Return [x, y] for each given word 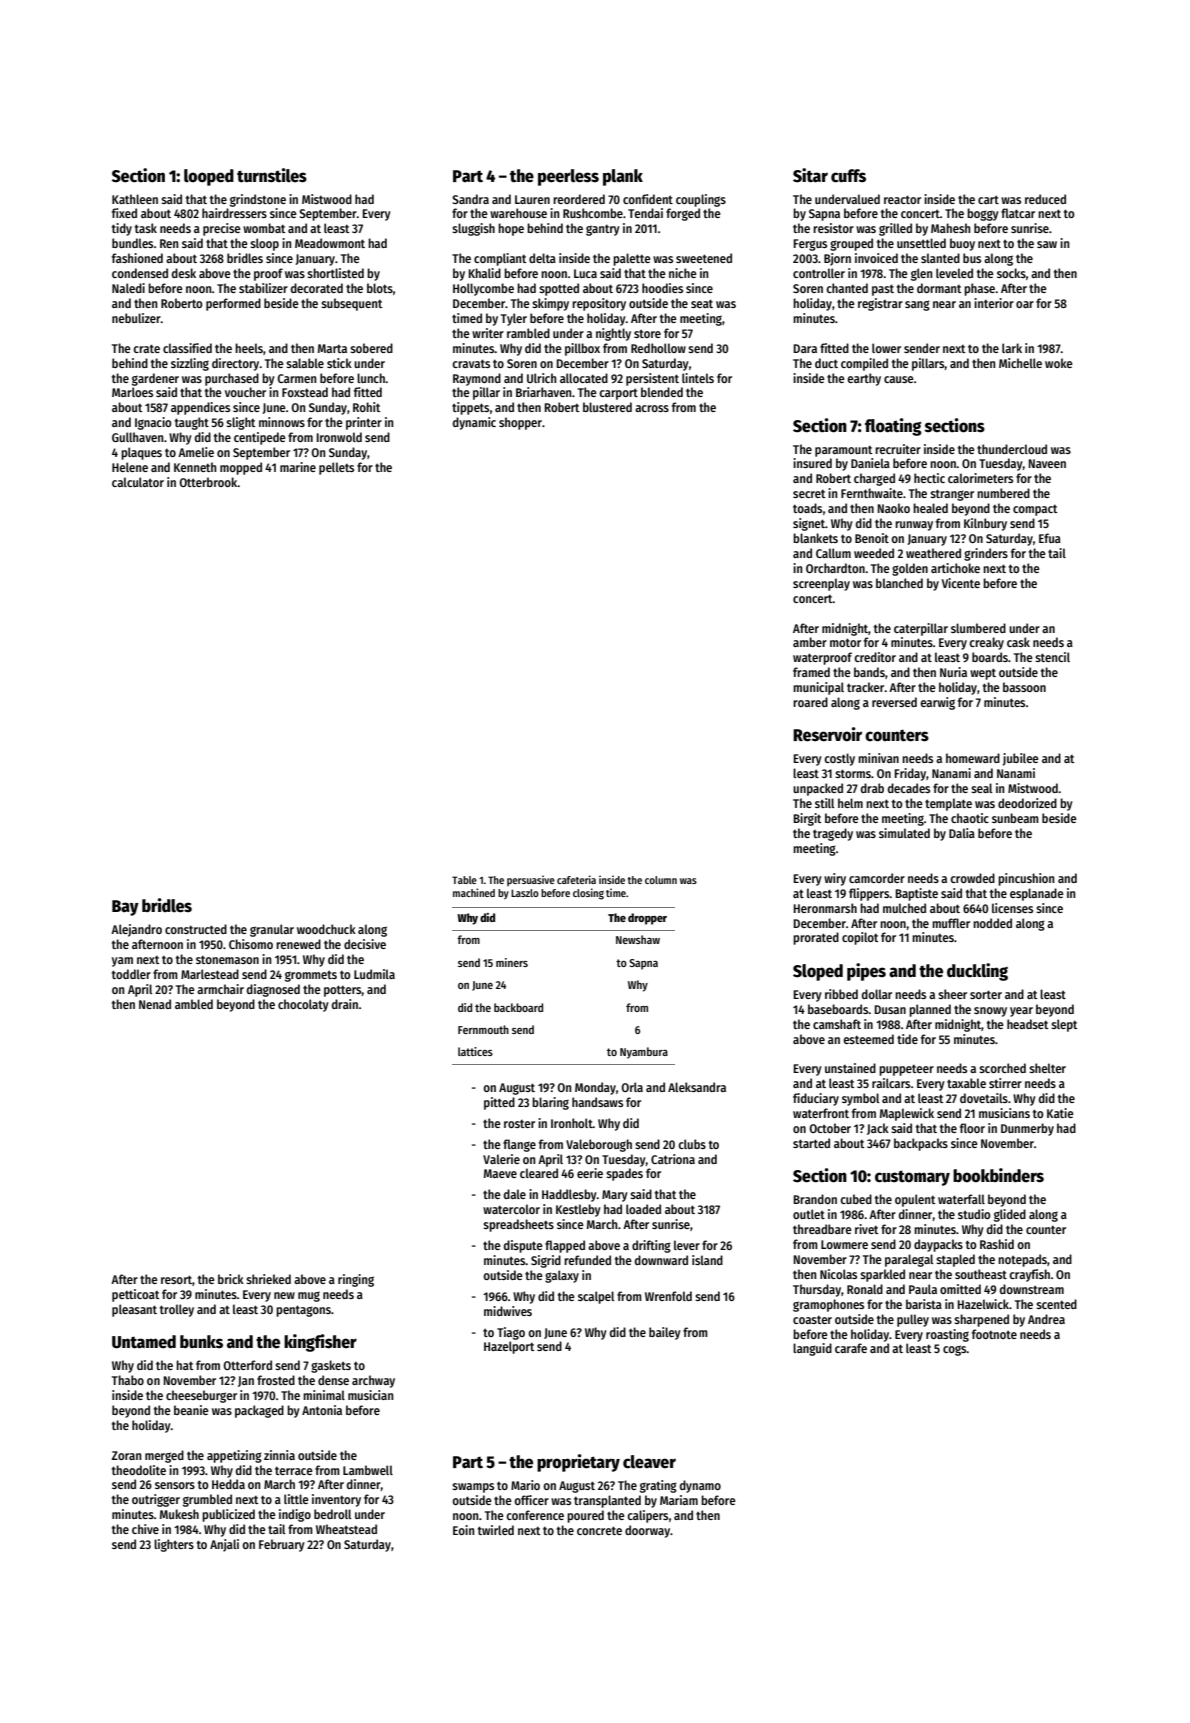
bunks [201, 1342]
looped [209, 177]
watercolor [511, 1209]
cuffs [848, 176]
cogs [955, 1350]
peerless [568, 177]
